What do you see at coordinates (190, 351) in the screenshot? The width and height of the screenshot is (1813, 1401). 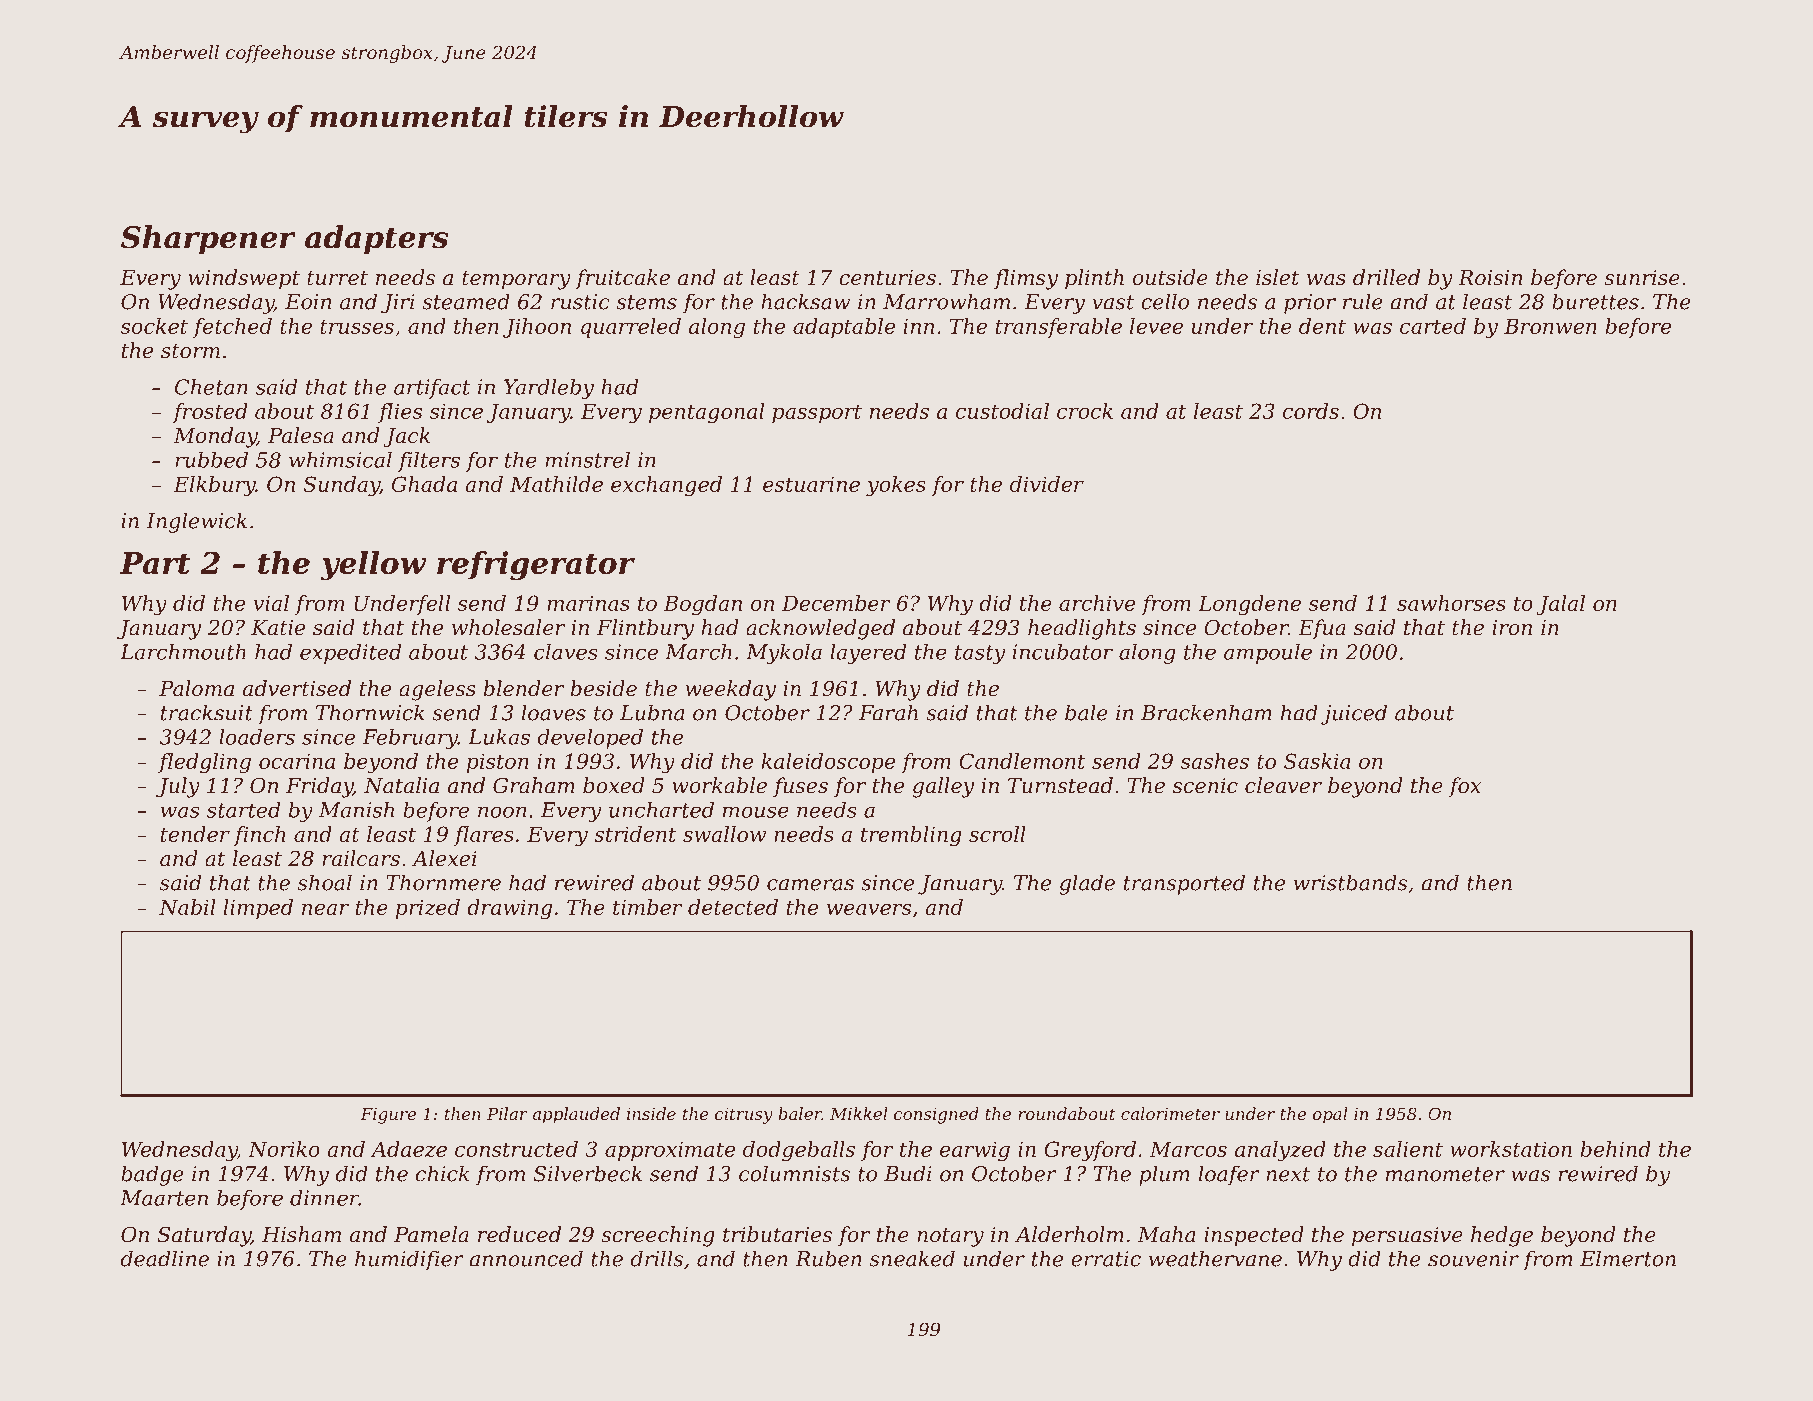 I see `storm` at bounding box center [190, 351].
